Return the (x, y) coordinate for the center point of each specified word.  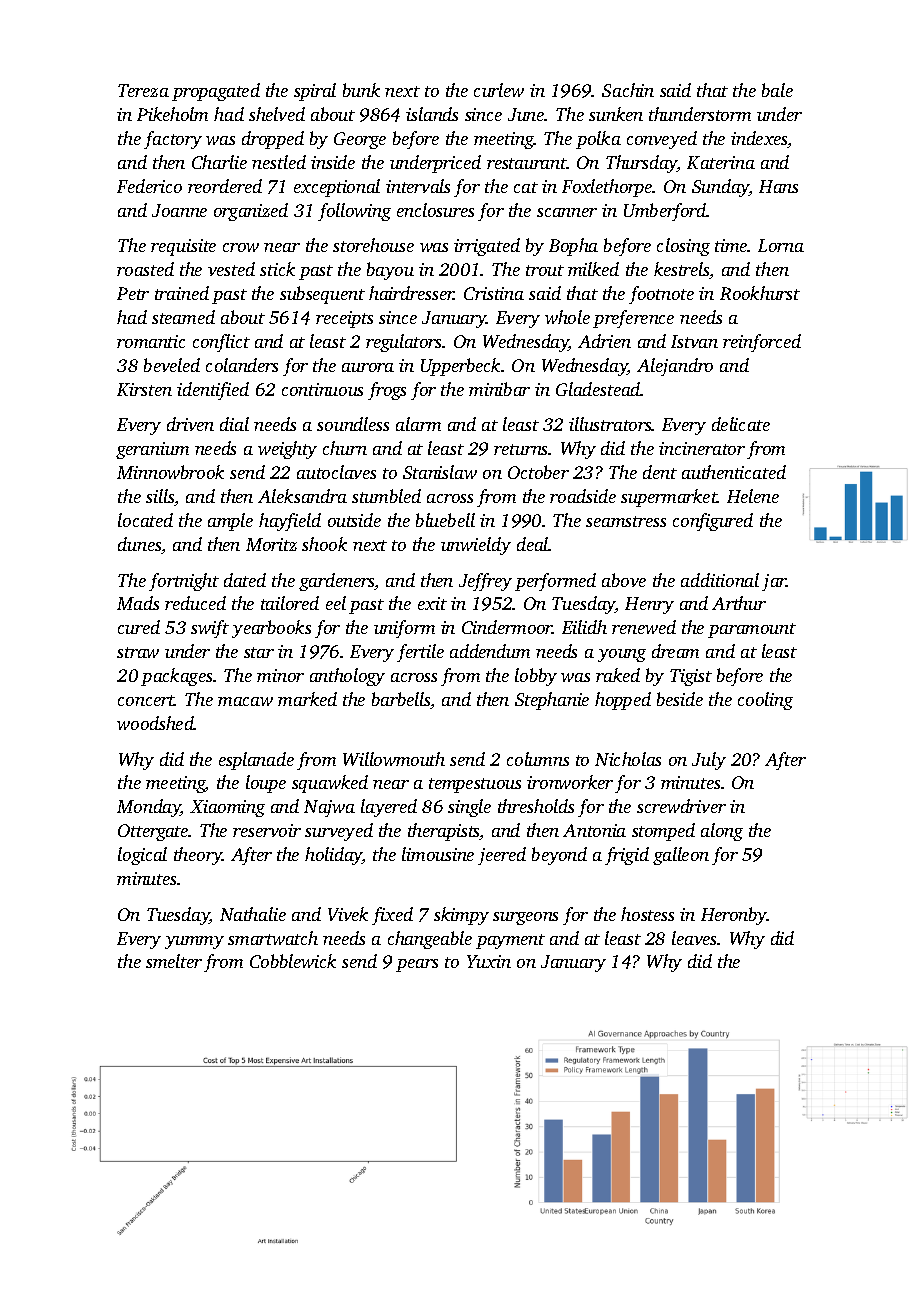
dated (245, 580)
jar (774, 582)
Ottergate (153, 832)
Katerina (721, 162)
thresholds (536, 806)
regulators (404, 343)
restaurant (527, 163)
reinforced (762, 343)
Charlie (219, 162)
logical (142, 856)
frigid (627, 856)
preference (633, 319)
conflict (221, 343)
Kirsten (144, 389)
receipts (344, 319)
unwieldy (476, 546)
